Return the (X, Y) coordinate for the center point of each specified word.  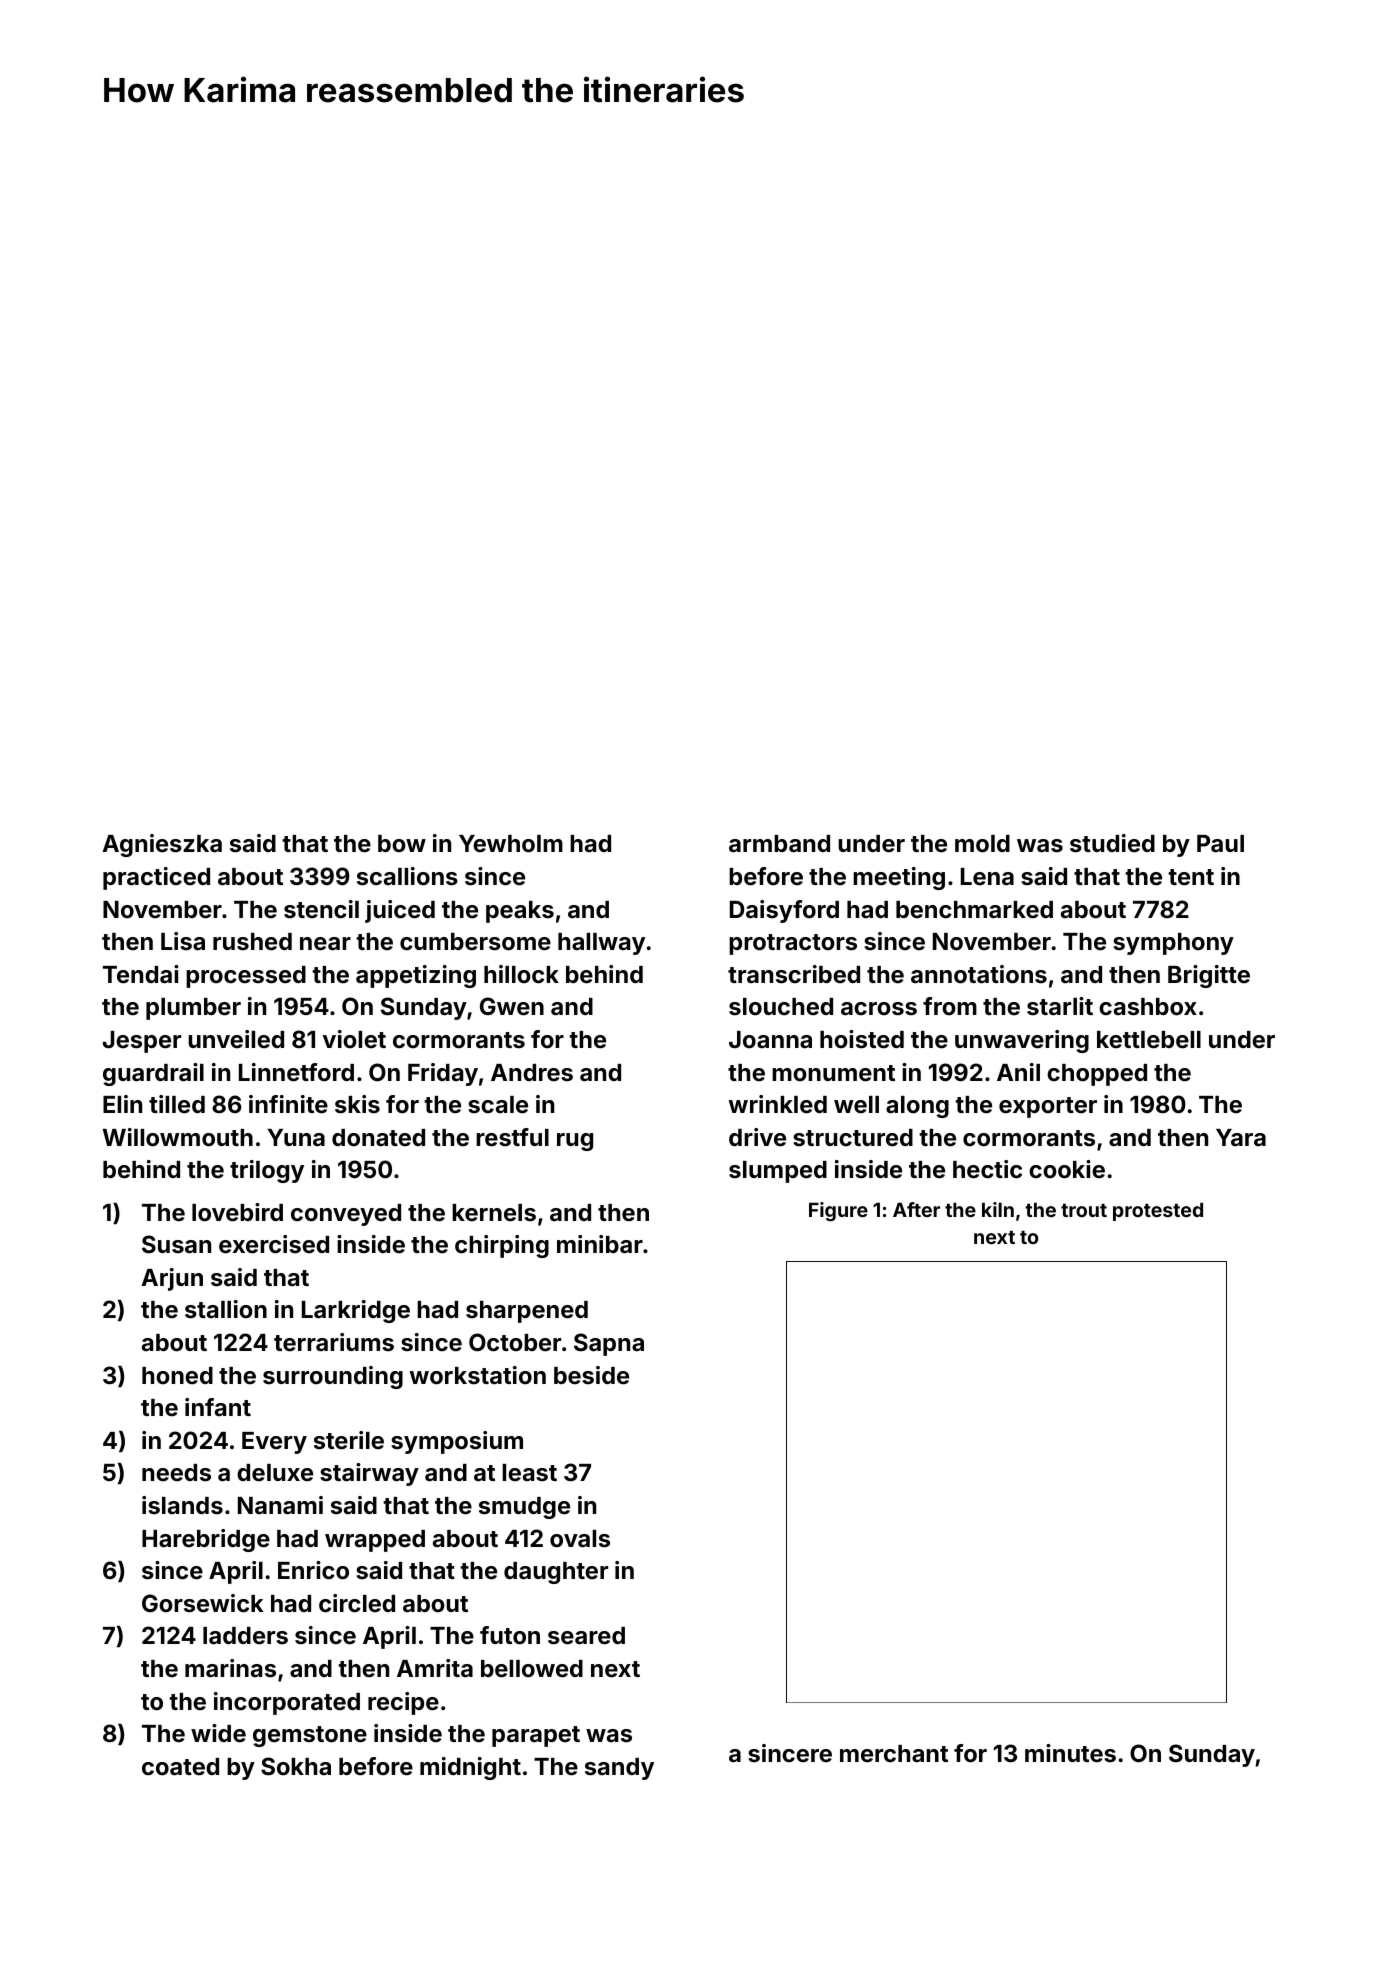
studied (1112, 843)
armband (779, 844)
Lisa (183, 941)
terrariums (334, 1342)
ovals (580, 1539)
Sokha (296, 1766)
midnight (470, 1768)
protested (1158, 1211)
